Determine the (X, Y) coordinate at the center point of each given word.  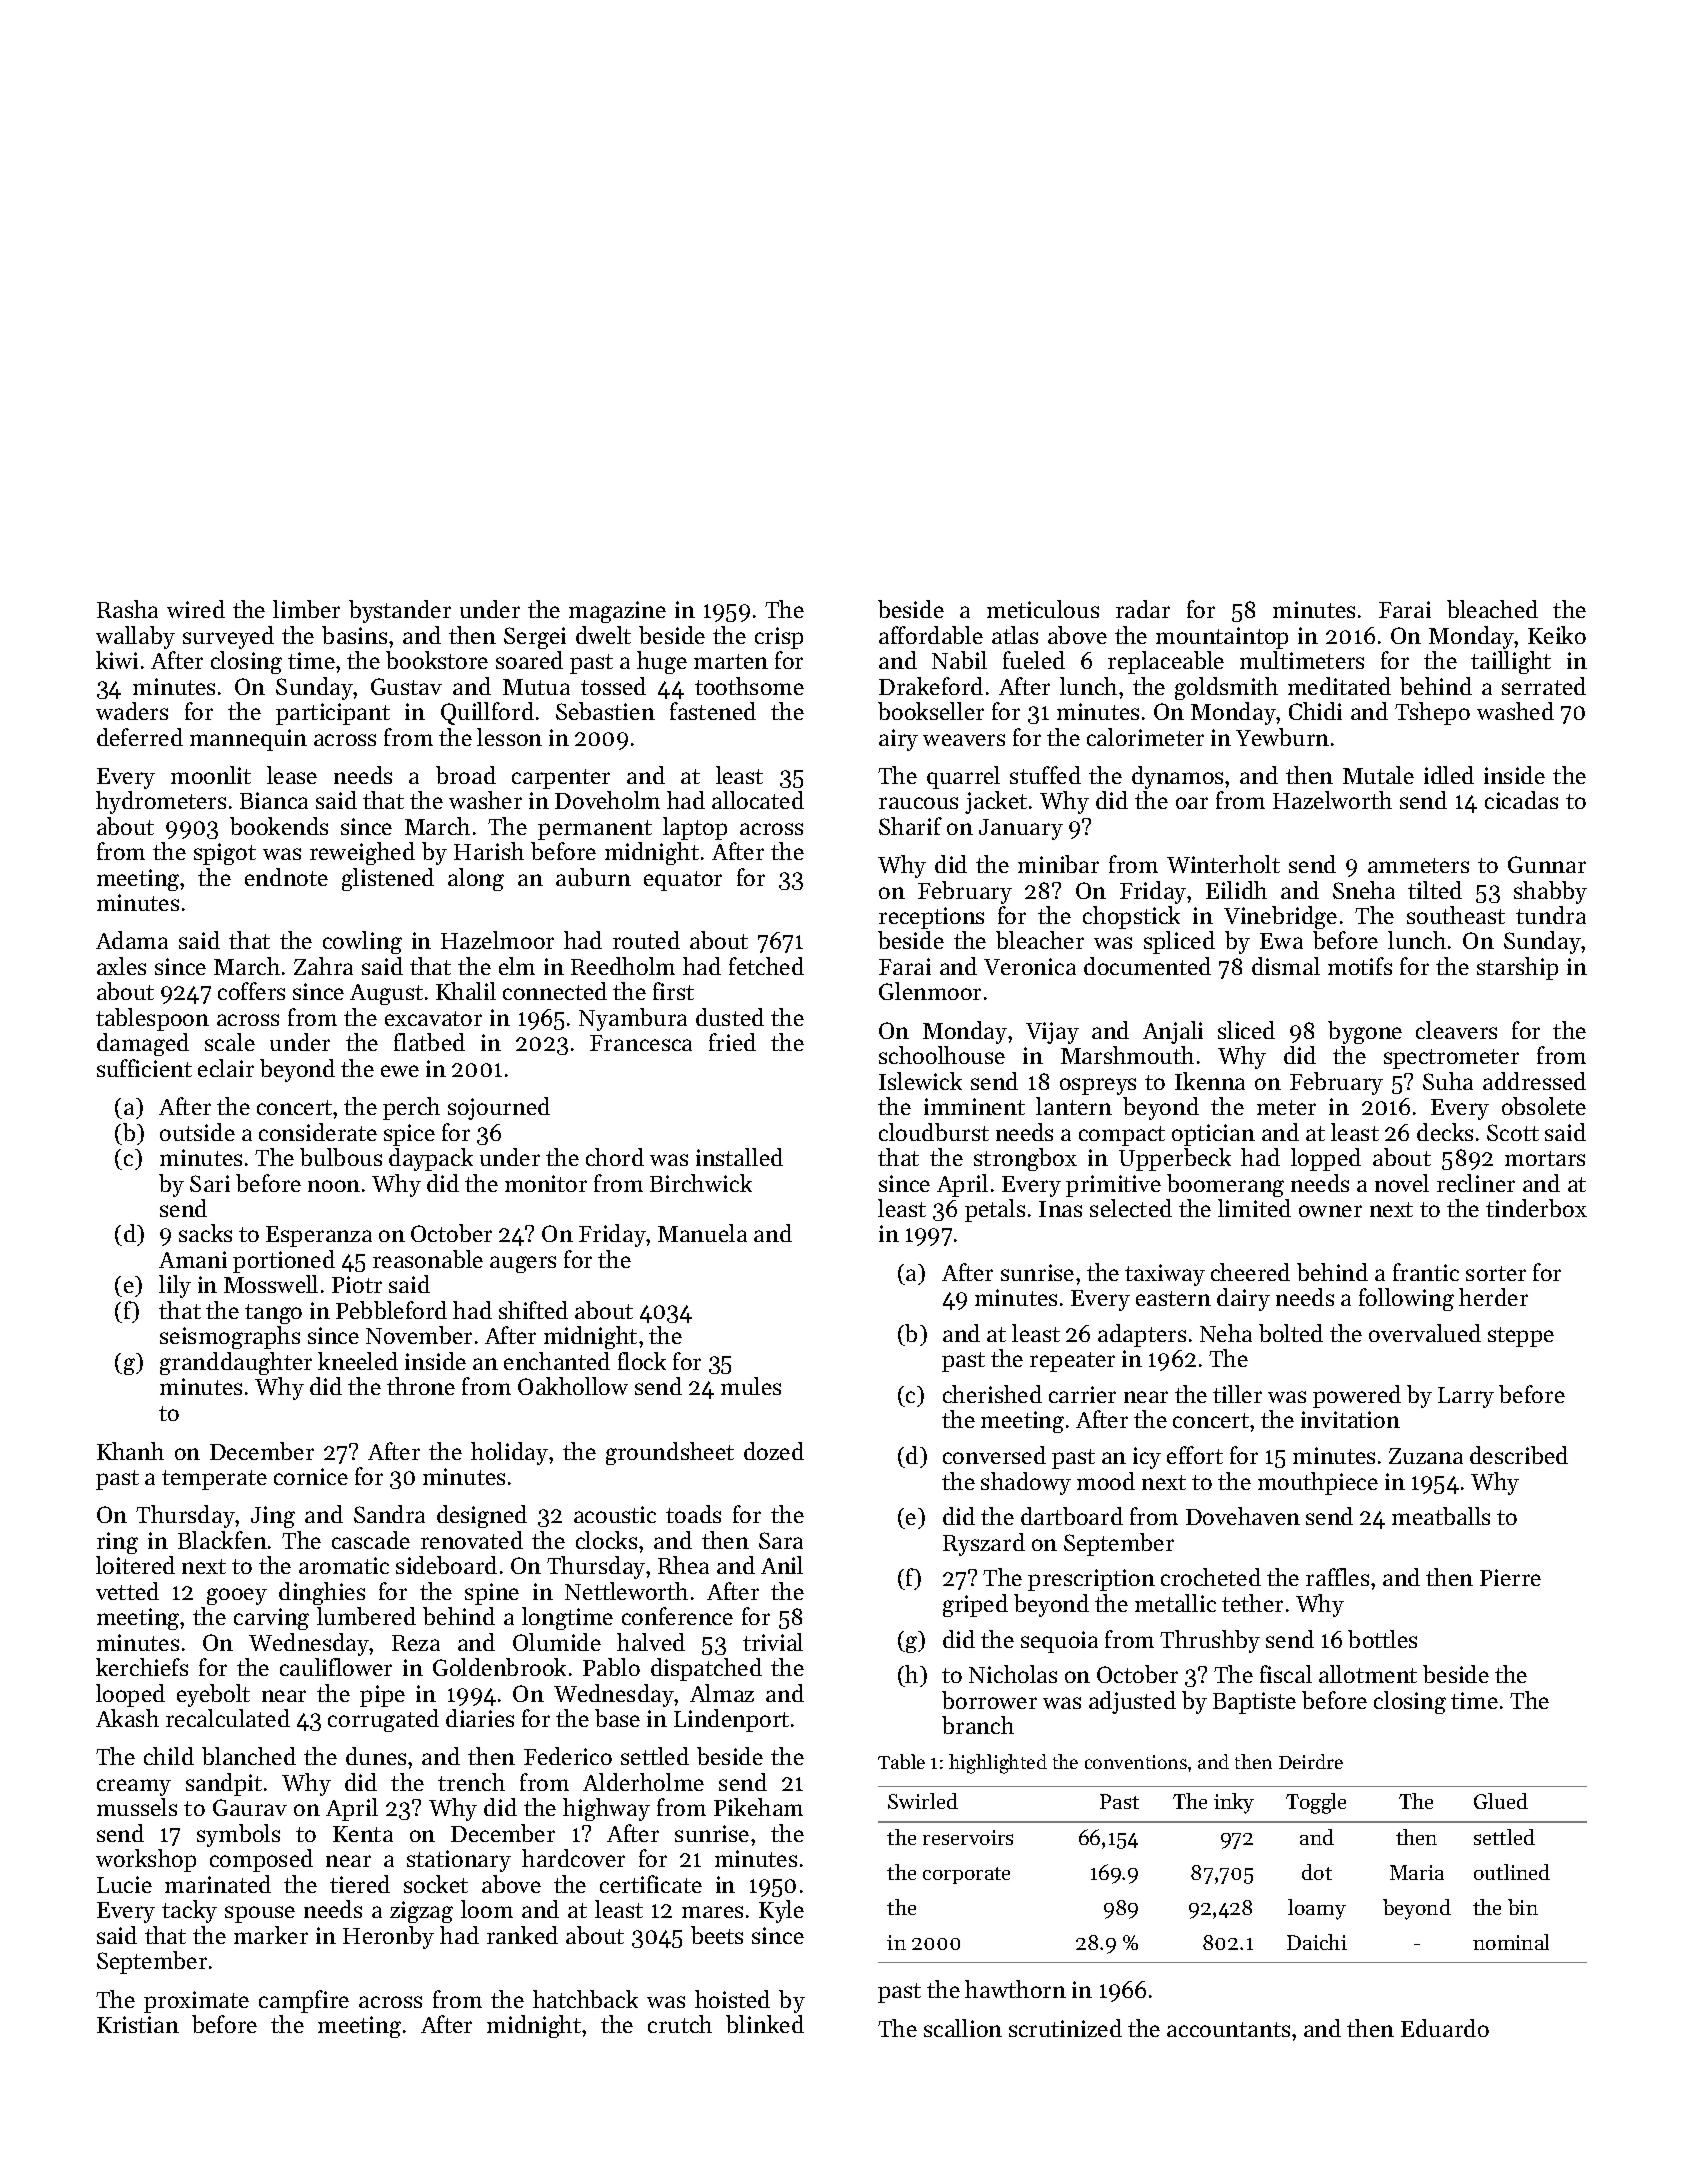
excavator (433, 1018)
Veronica (1030, 966)
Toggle (1316, 1803)
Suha (1448, 1081)
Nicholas (1013, 1674)
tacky (189, 1911)
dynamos (1177, 777)
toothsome (749, 686)
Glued (1501, 1801)
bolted (1291, 1333)
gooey (237, 1596)
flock (642, 1361)
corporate (966, 1875)
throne (421, 1386)
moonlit (211, 775)
